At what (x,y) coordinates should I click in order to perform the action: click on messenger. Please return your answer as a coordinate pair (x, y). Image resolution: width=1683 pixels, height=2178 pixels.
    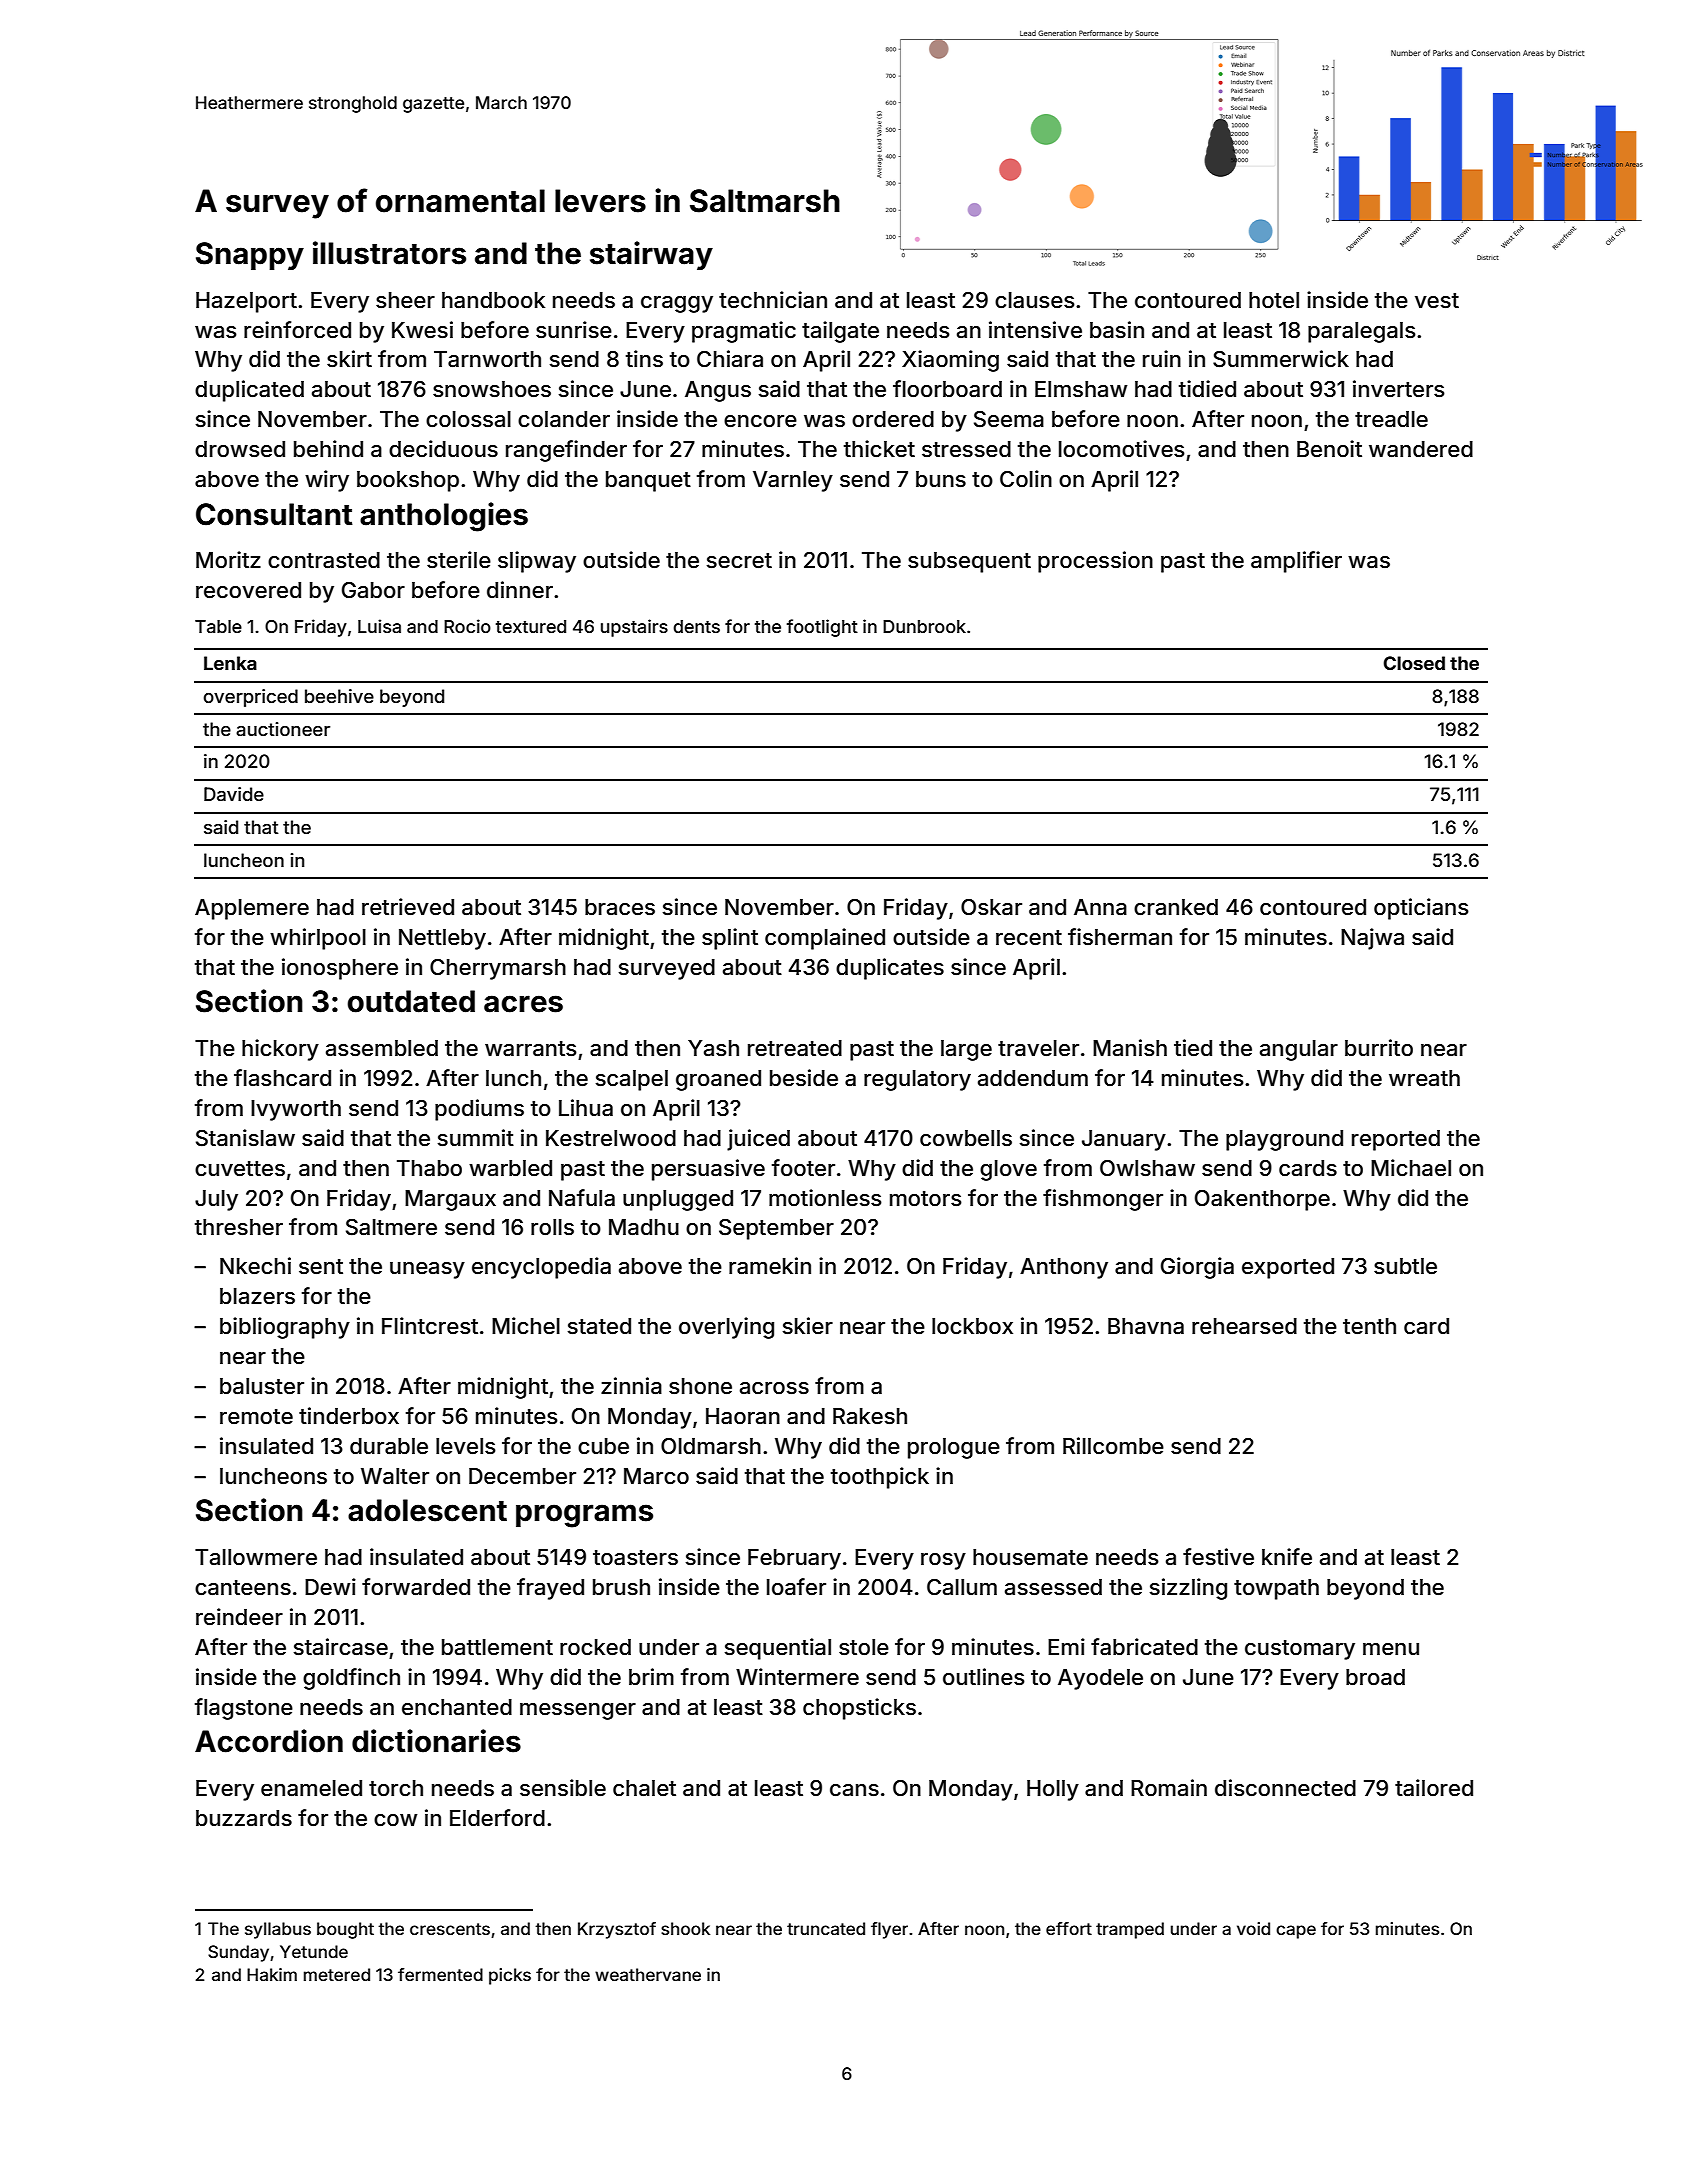
    Looking at the image, I should click on (578, 1711).
